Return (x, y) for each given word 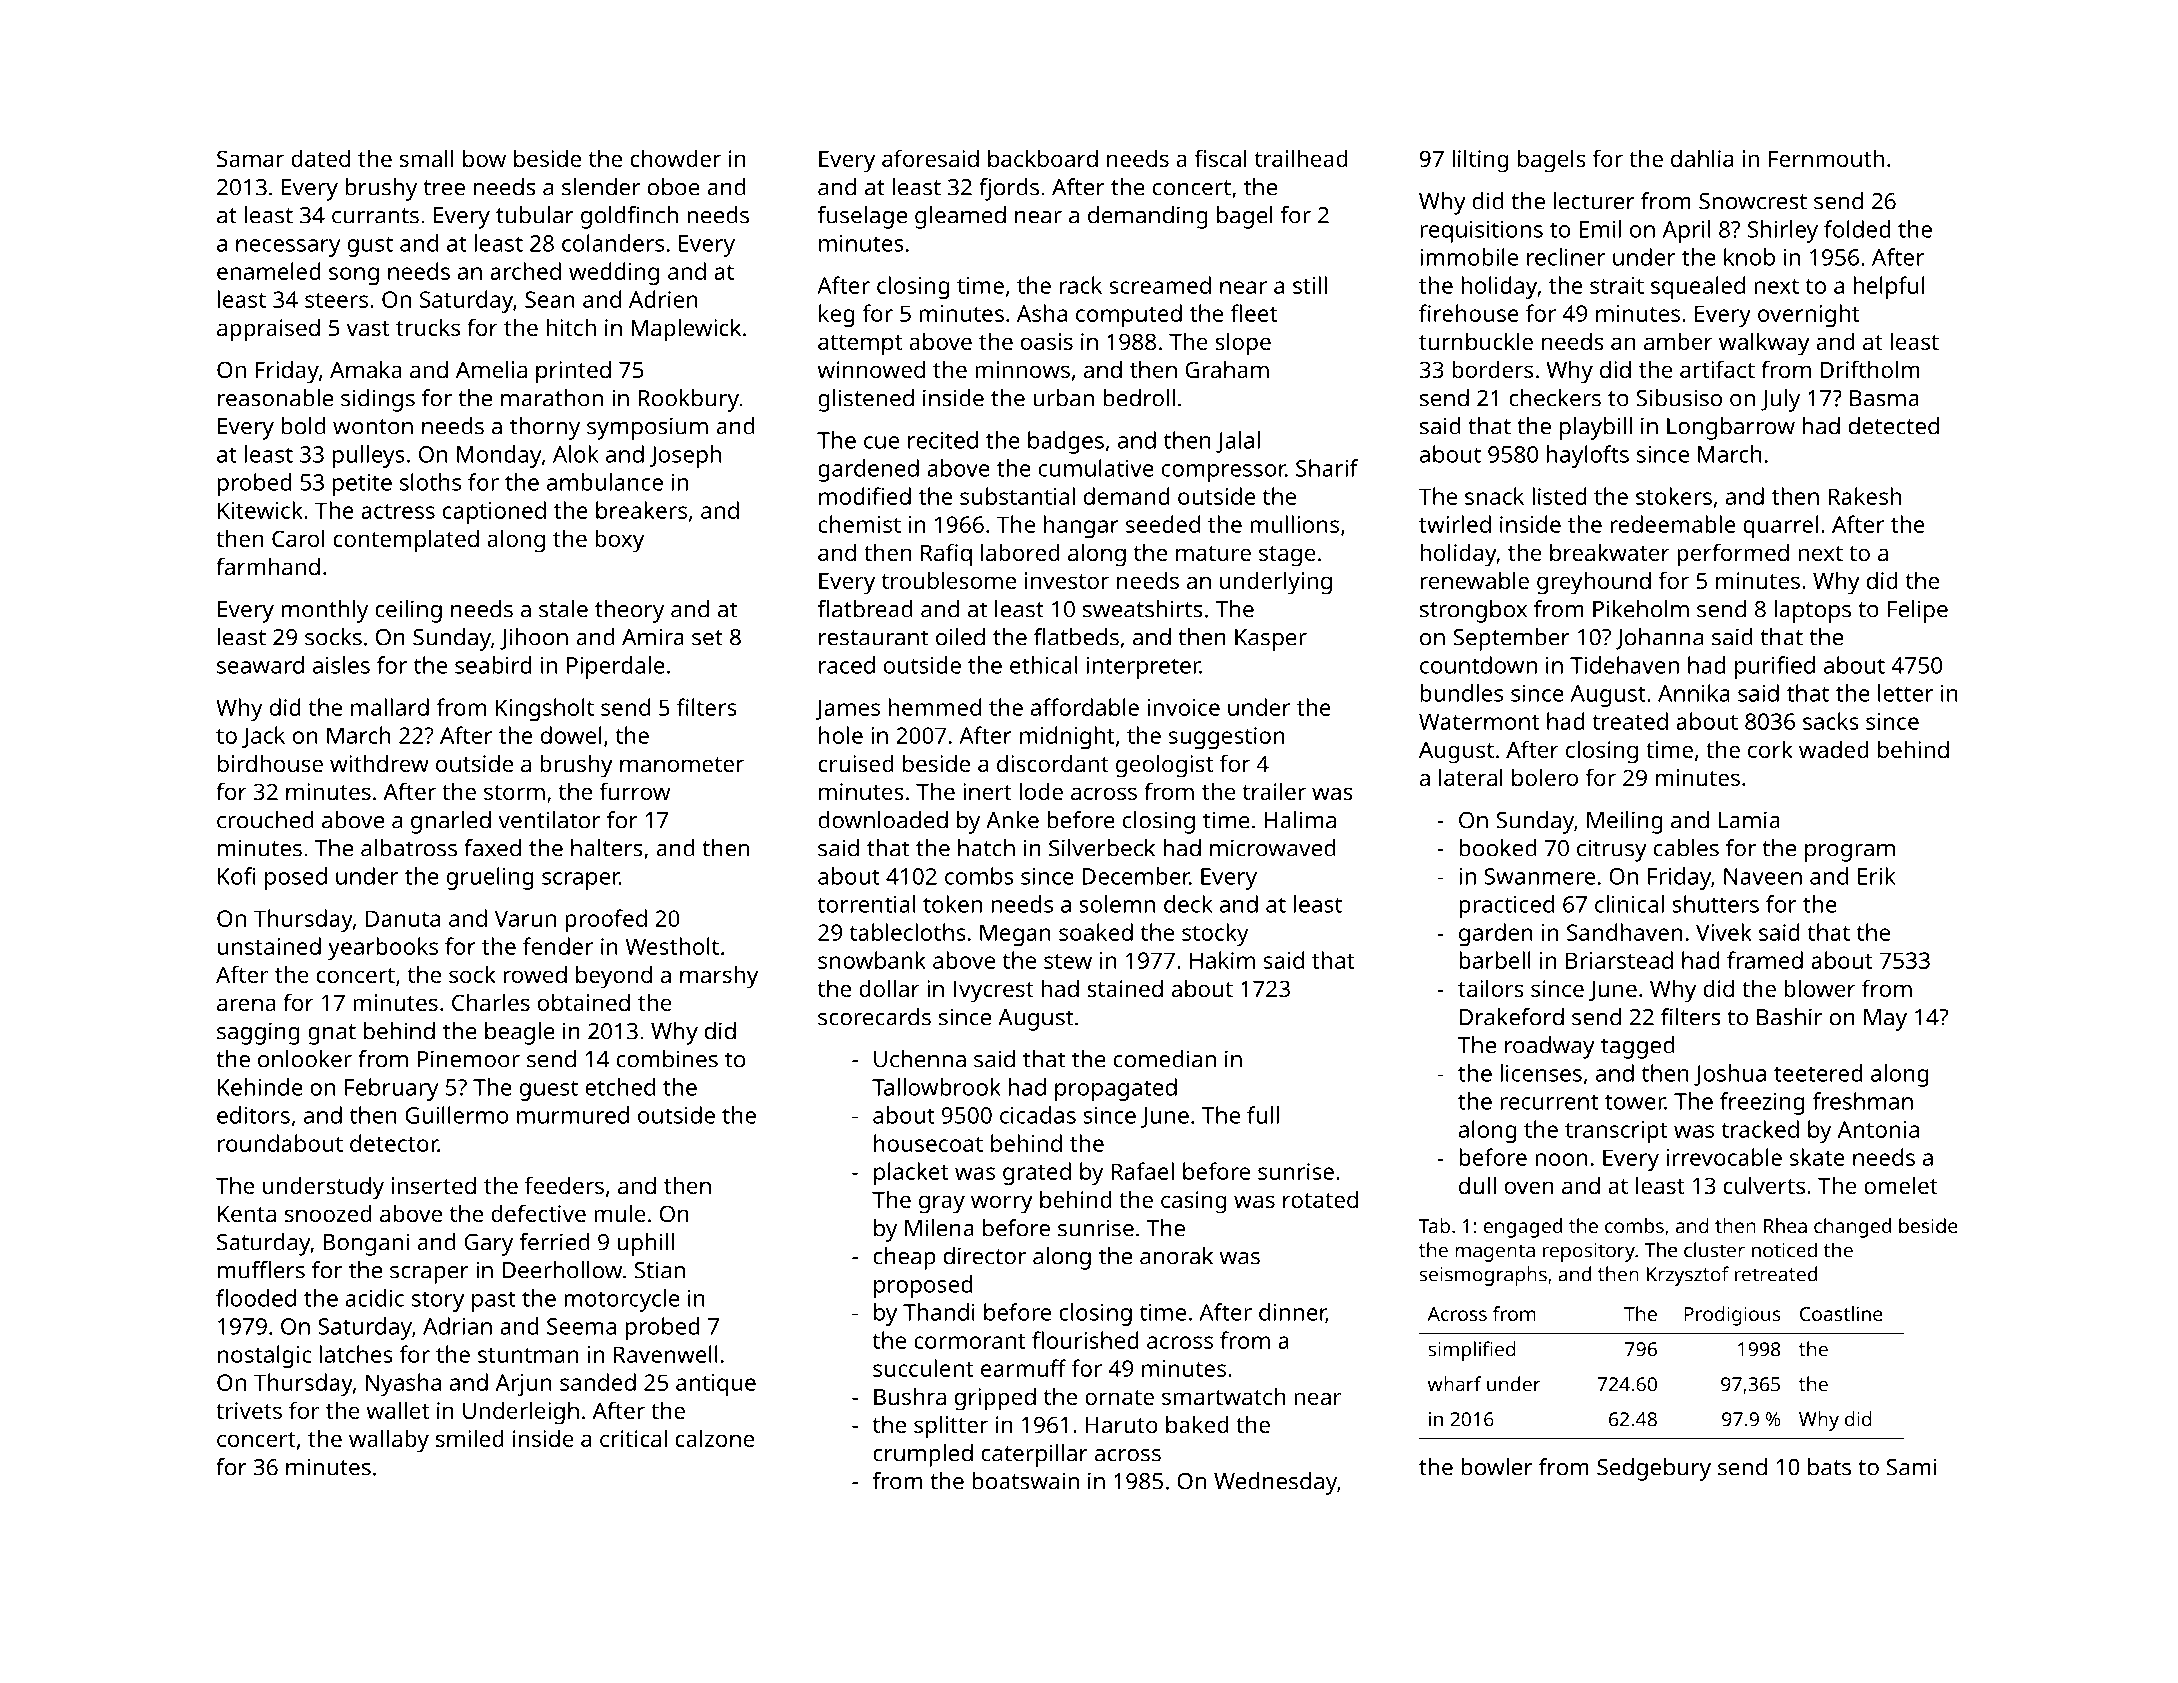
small (427, 158)
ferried (554, 1242)
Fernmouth (1826, 158)
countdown (1478, 665)
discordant (1053, 763)
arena (246, 1004)
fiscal (1221, 158)
